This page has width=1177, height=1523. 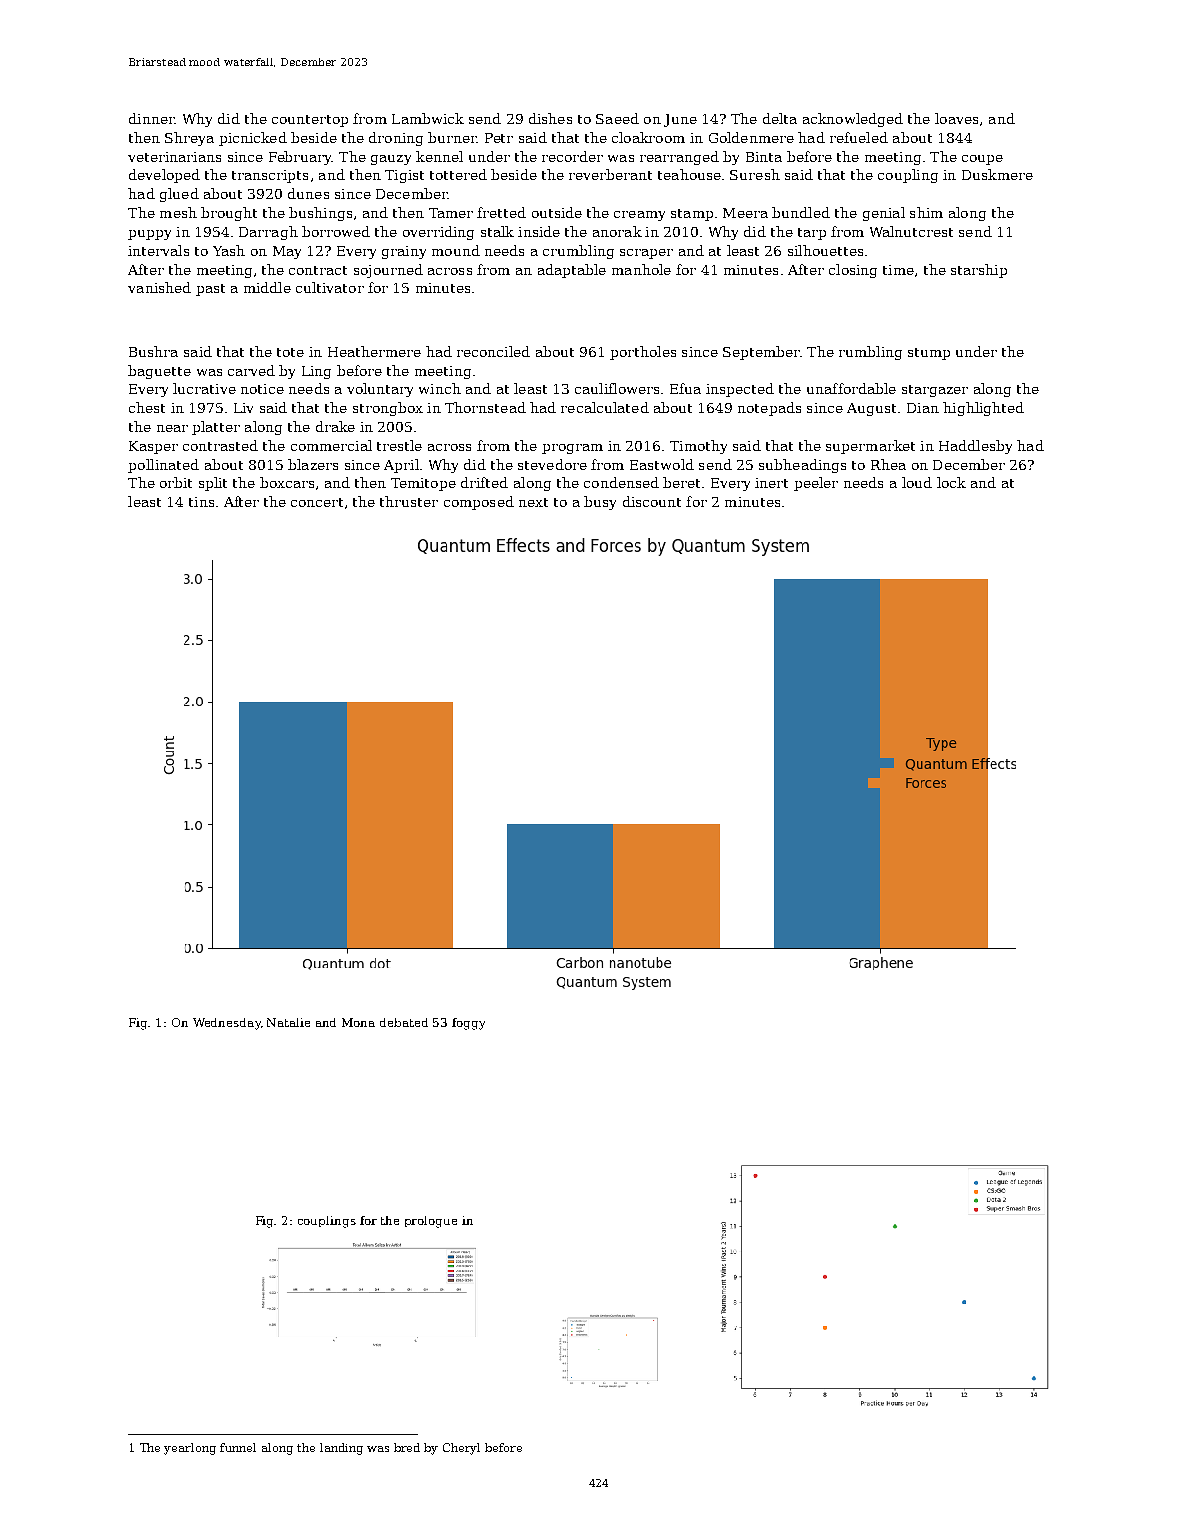 What do you see at coordinates (238, 1447) in the page?
I see `funnel` at bounding box center [238, 1447].
